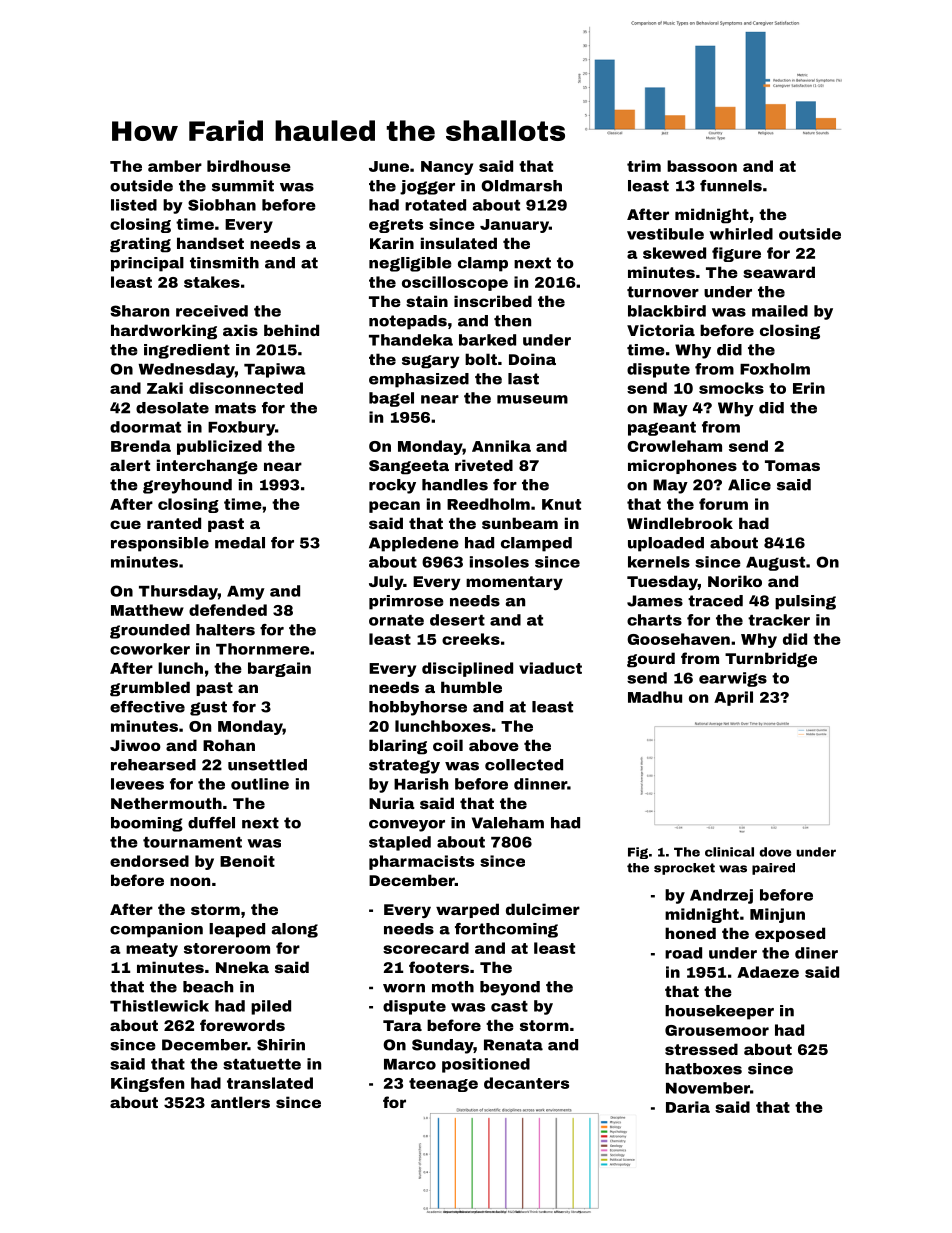  I want to click on halters, so click(225, 630).
